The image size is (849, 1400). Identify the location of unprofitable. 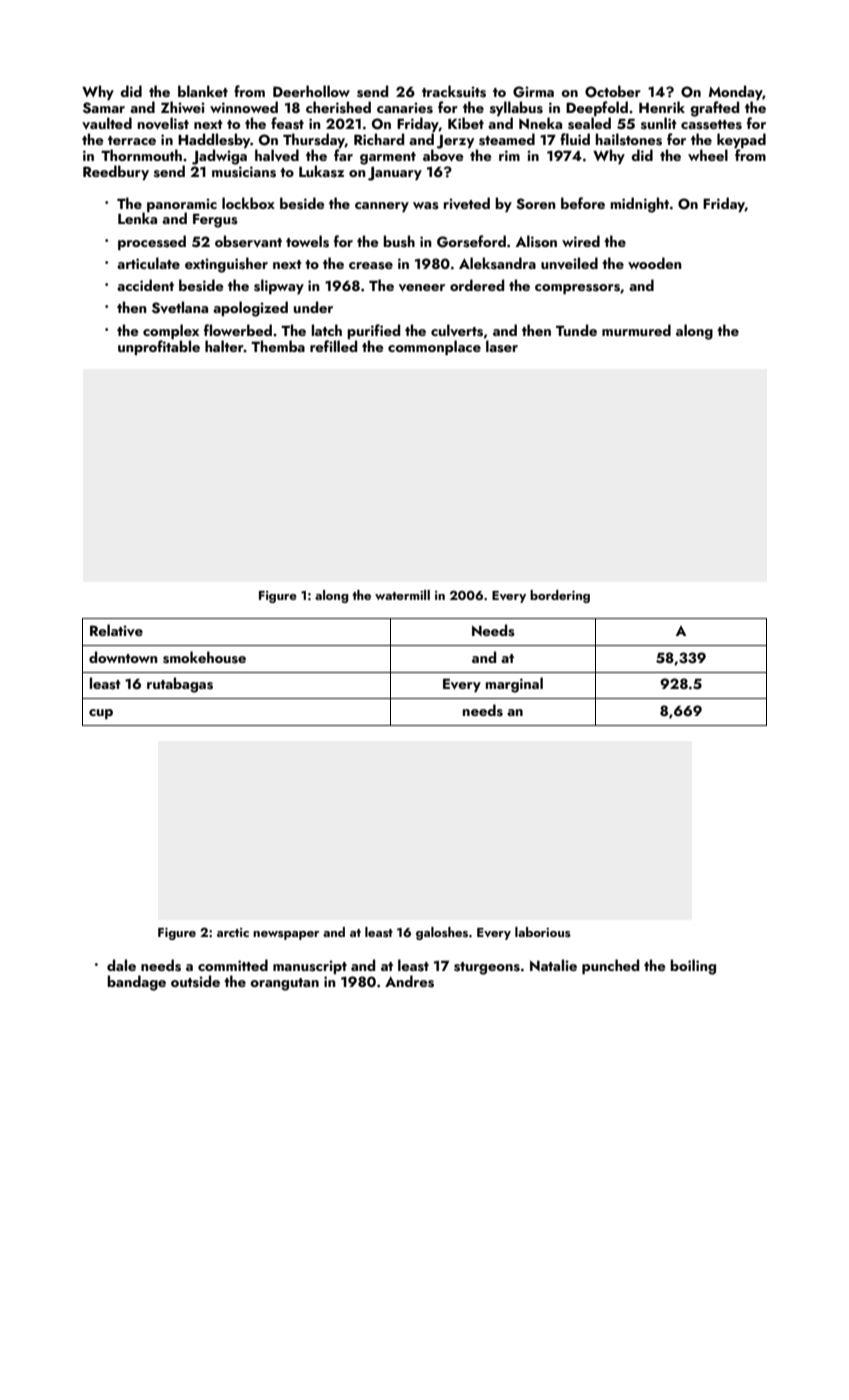
(159, 347).
